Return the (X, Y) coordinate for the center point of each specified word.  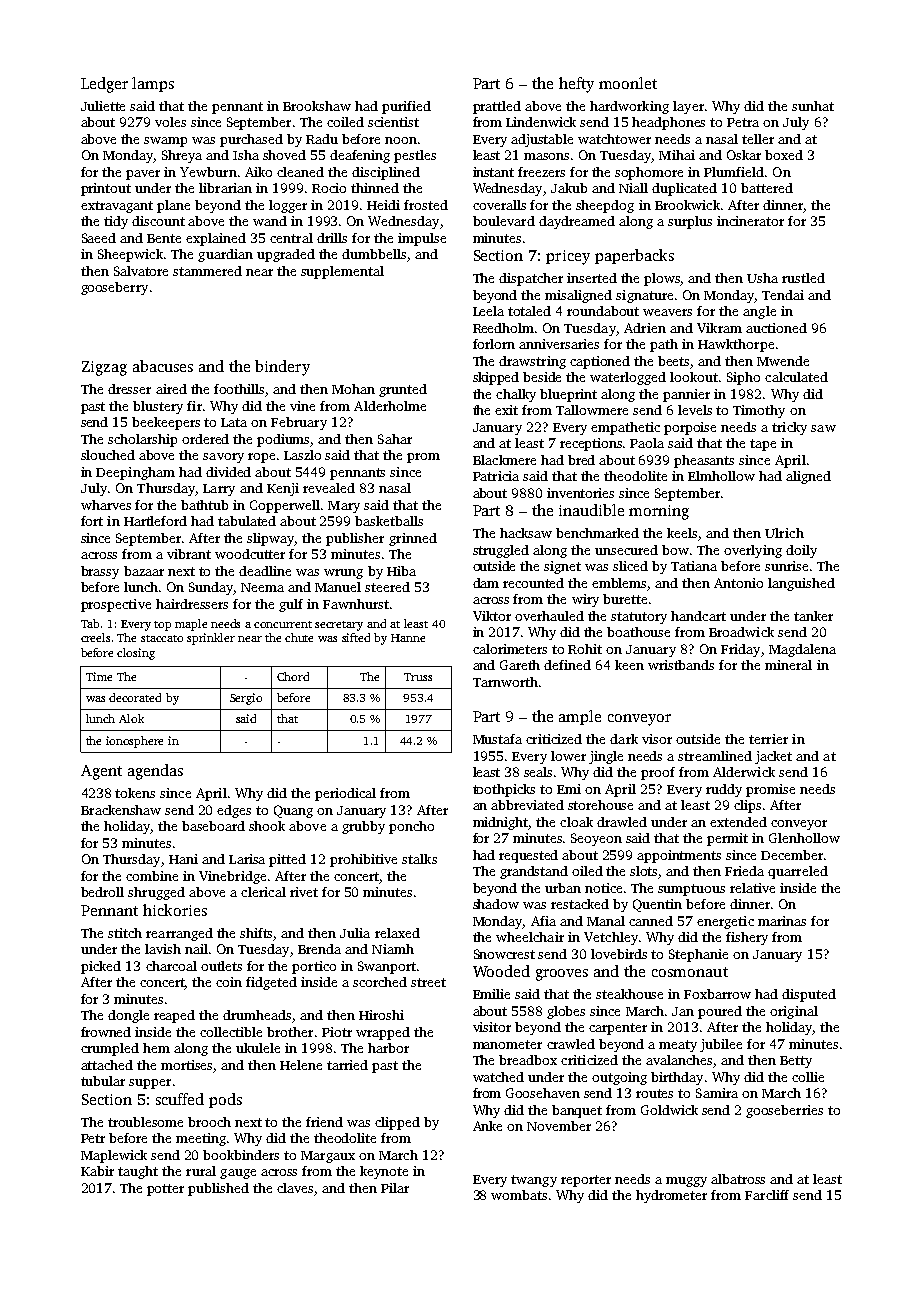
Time (99, 676)
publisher (355, 539)
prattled (497, 107)
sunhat (813, 106)
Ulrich (784, 533)
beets (673, 361)
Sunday (211, 588)
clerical (263, 892)
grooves (562, 975)
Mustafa (497, 739)
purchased (251, 140)
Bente (164, 238)
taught (138, 1172)
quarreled (798, 872)
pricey (568, 257)
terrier (768, 739)
